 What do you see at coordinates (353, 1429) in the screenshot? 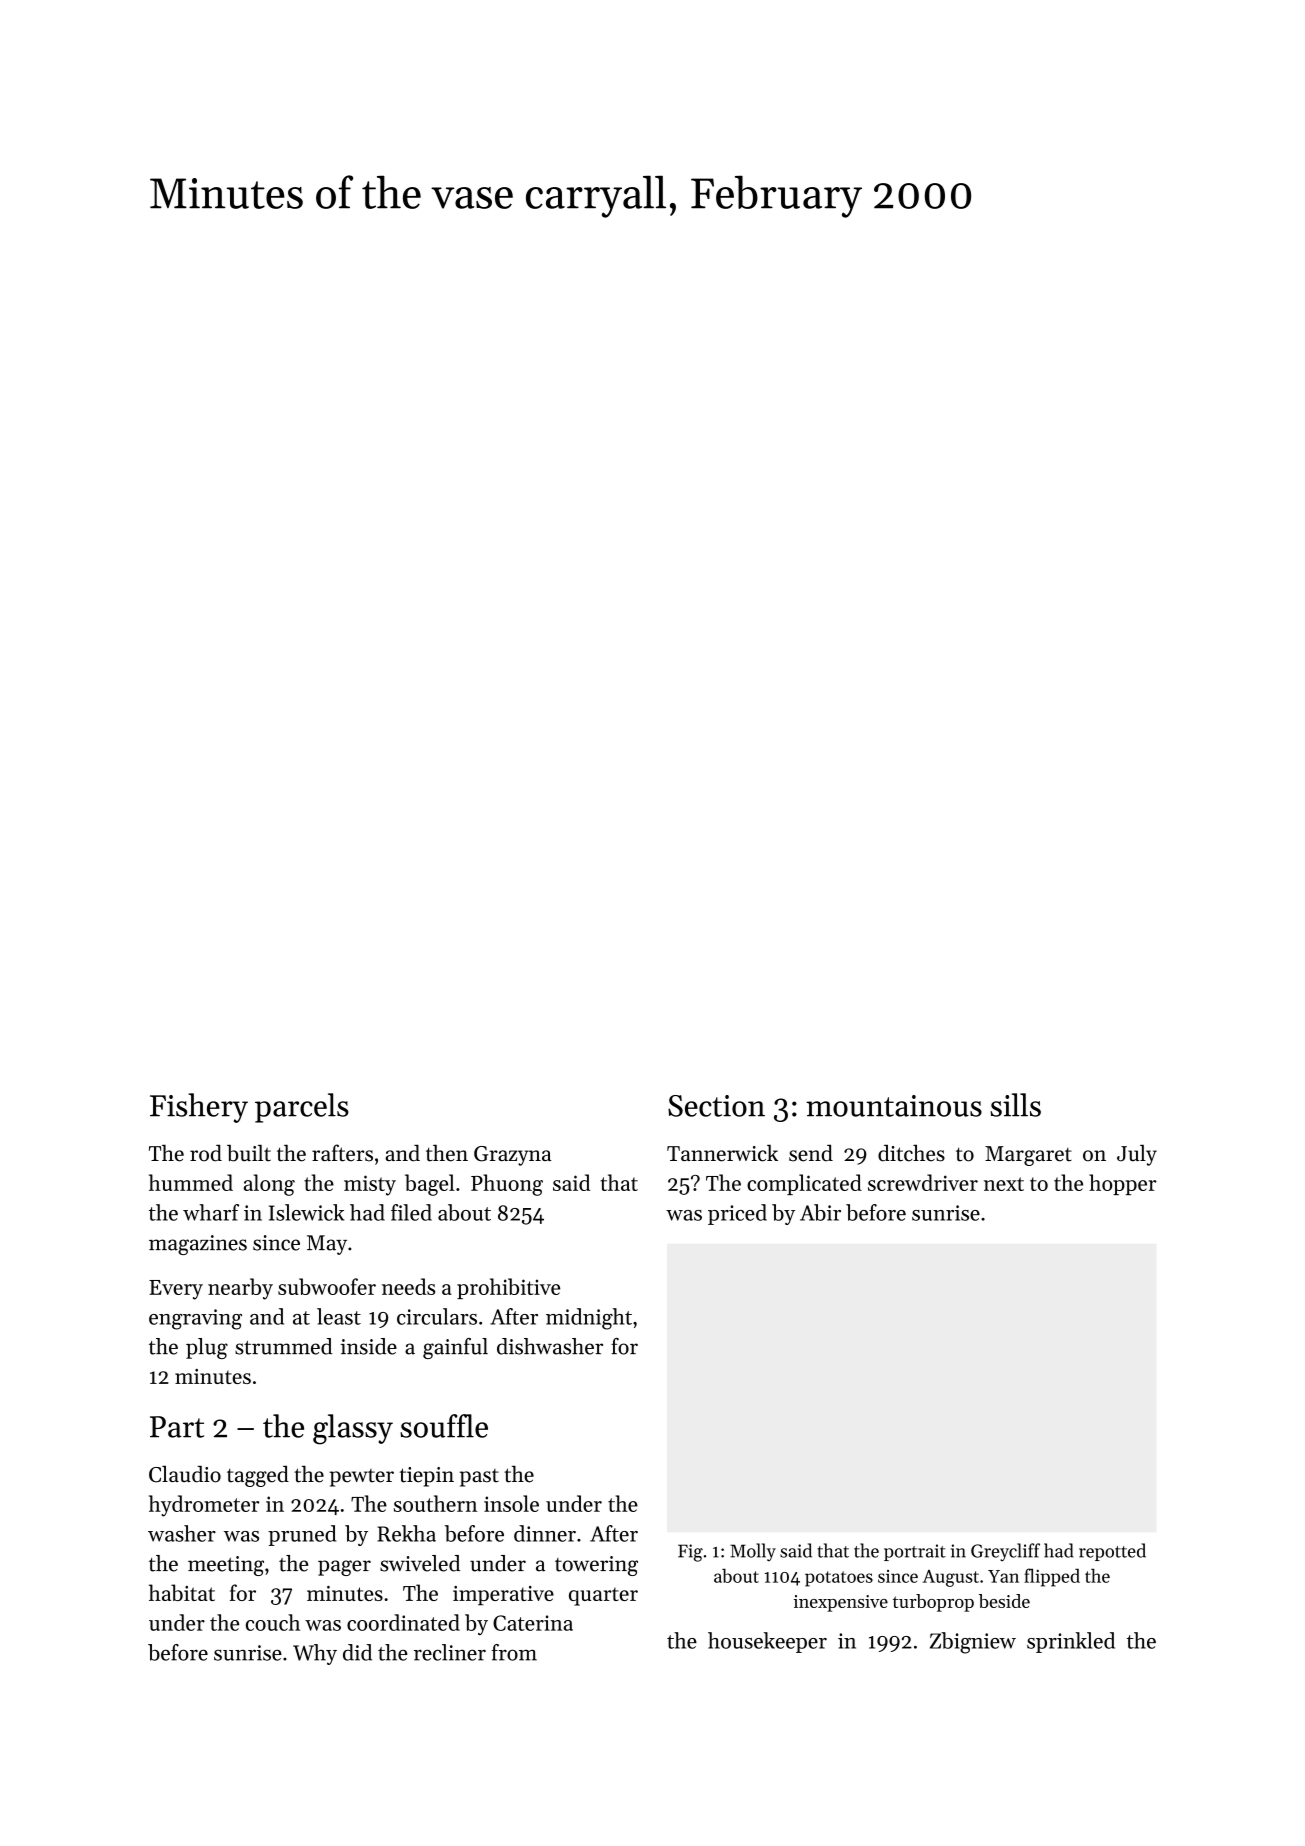
I see `glassy` at bounding box center [353, 1429].
